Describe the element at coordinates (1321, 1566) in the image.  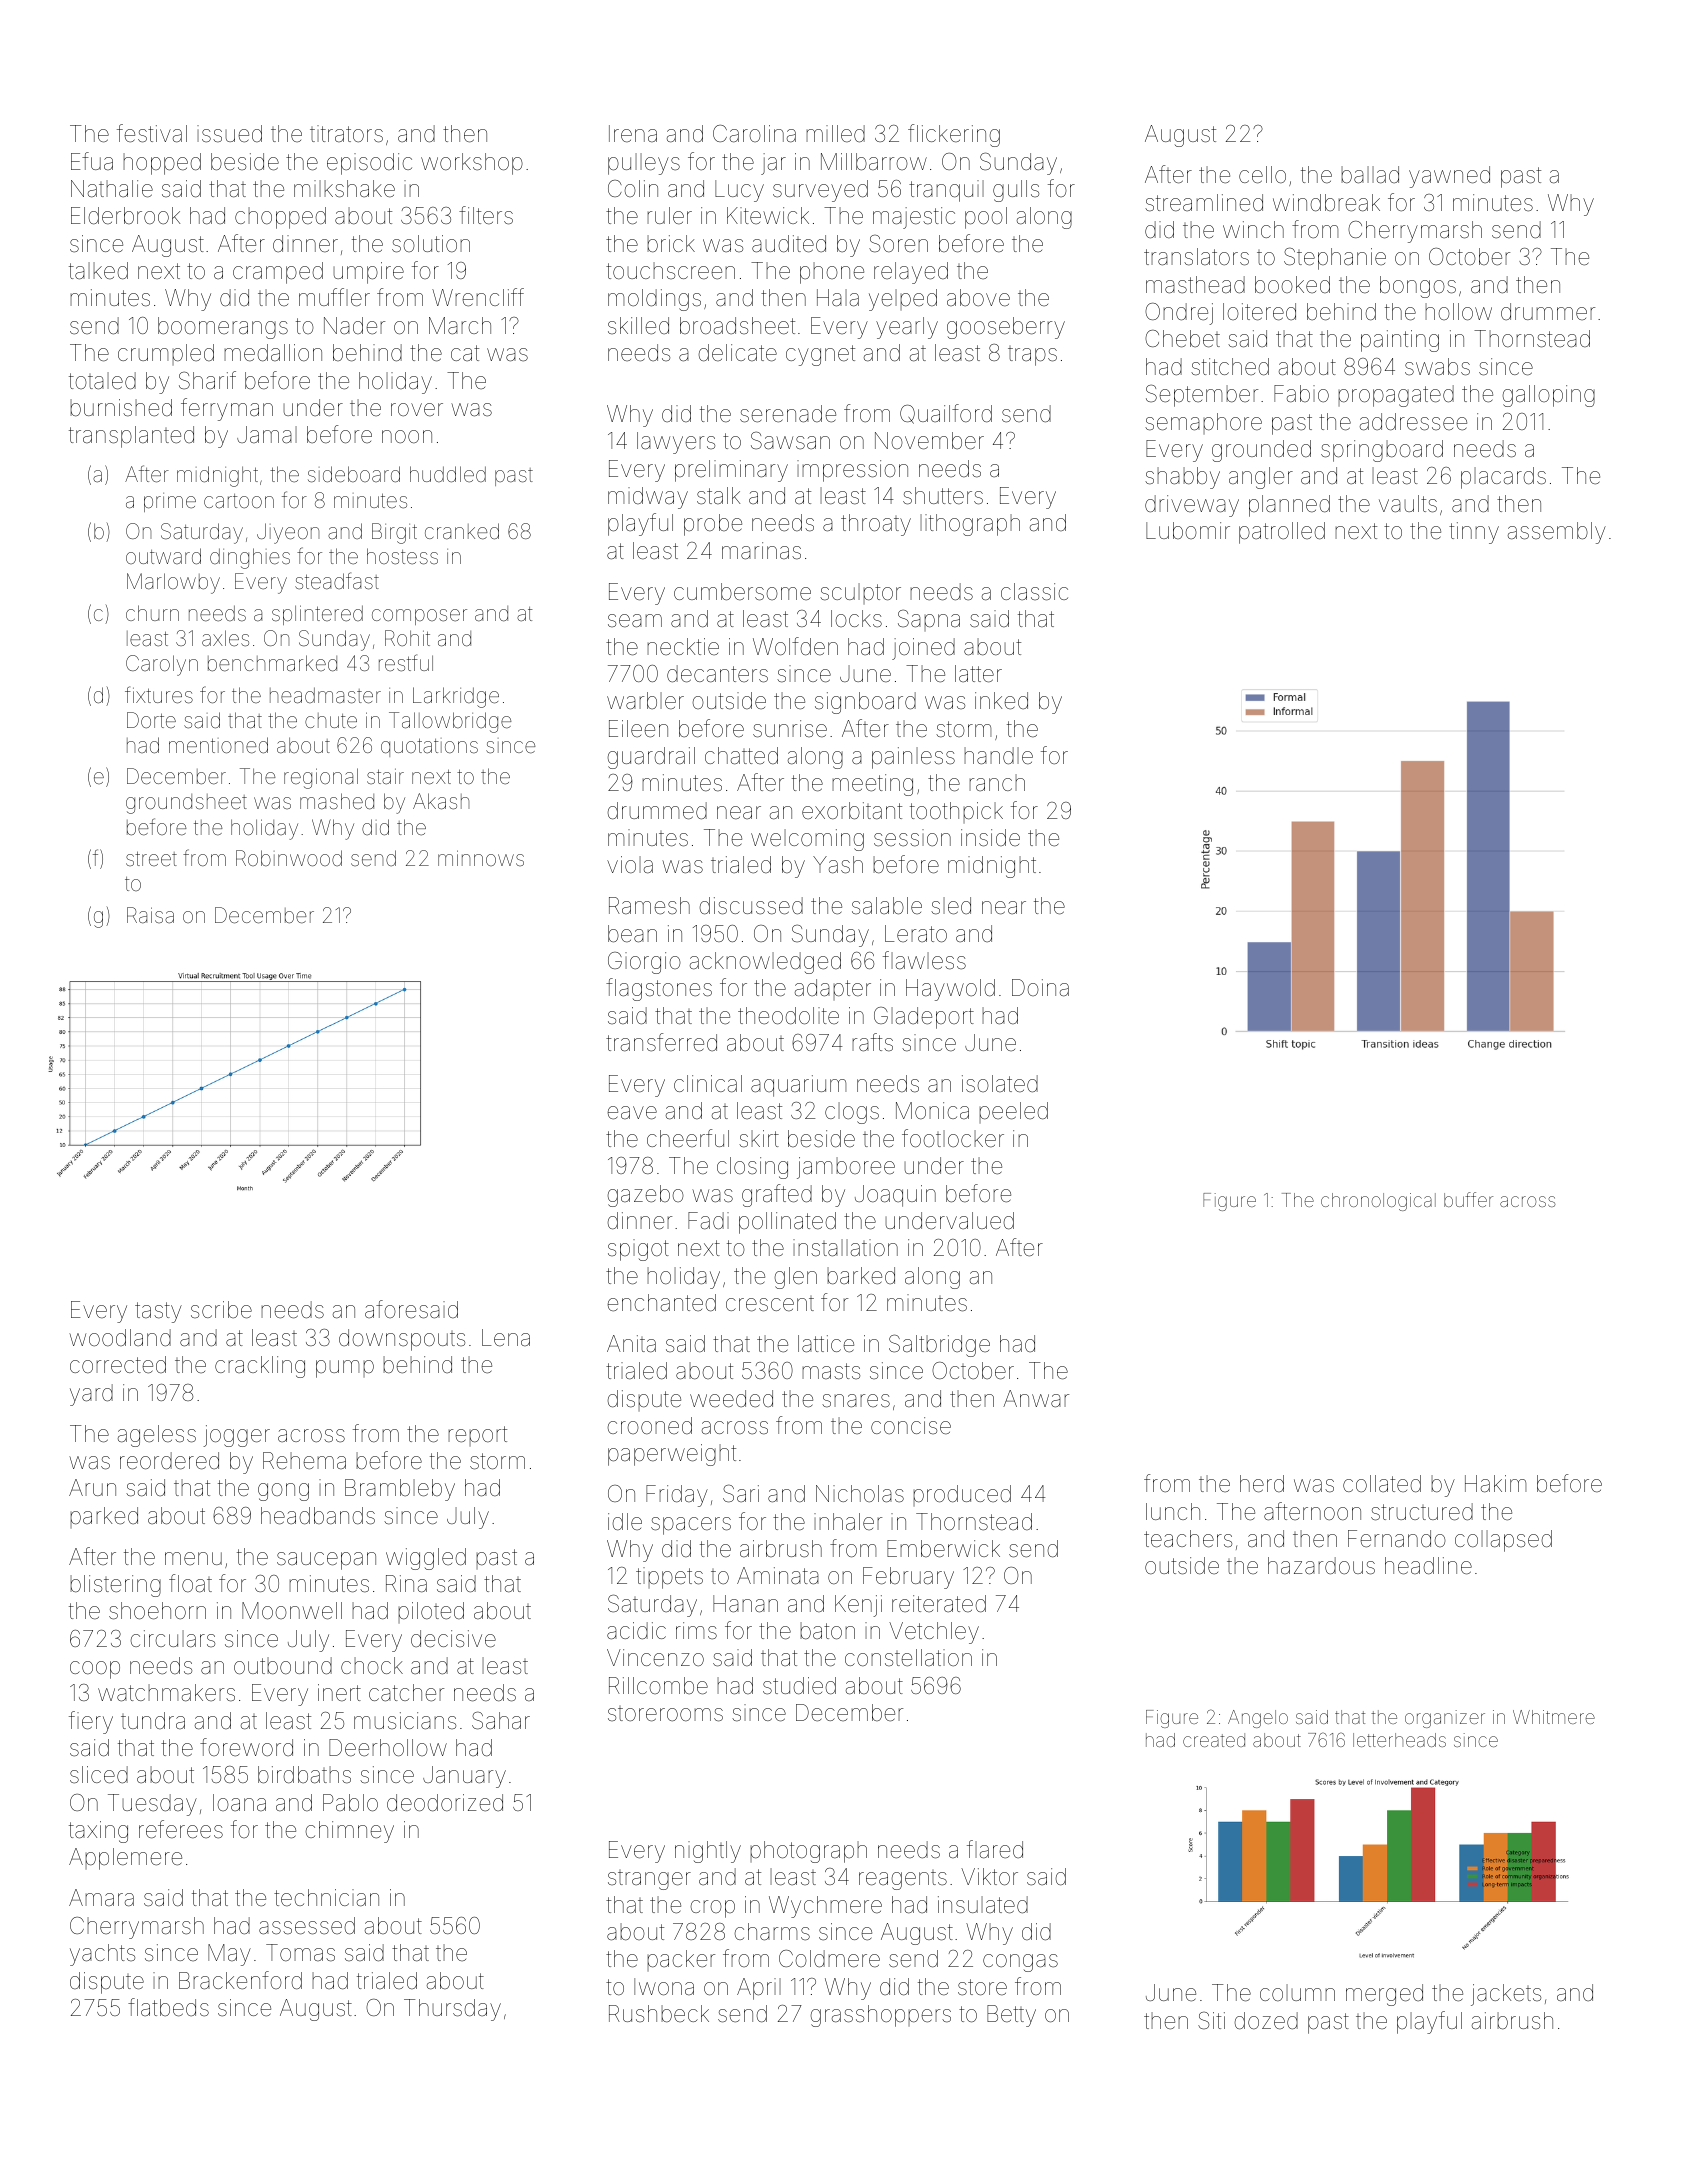
I see `hazardous` at that location.
